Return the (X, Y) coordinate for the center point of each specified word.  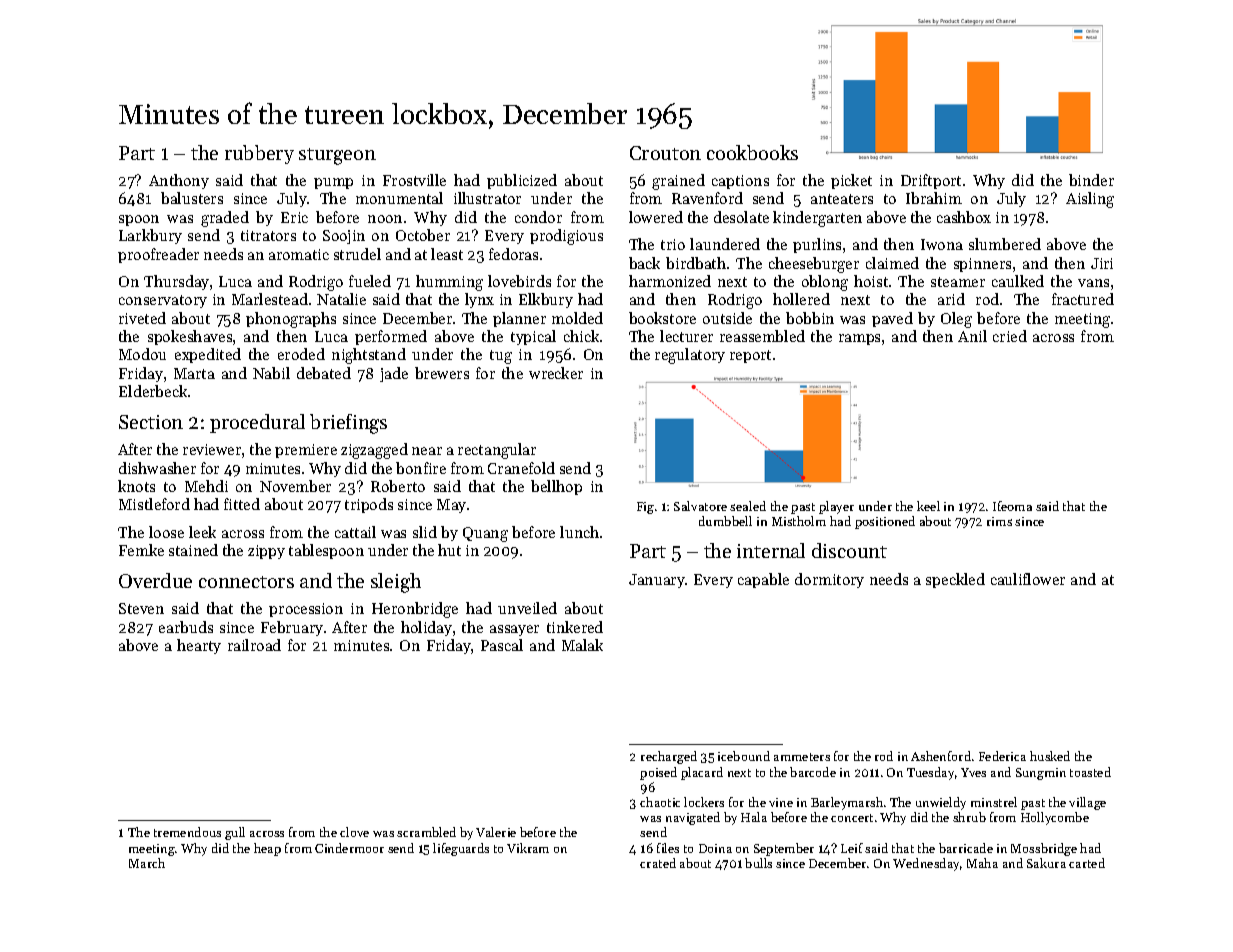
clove (354, 832)
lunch (579, 532)
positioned (885, 522)
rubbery (259, 154)
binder (1091, 180)
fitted (242, 504)
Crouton (665, 153)
